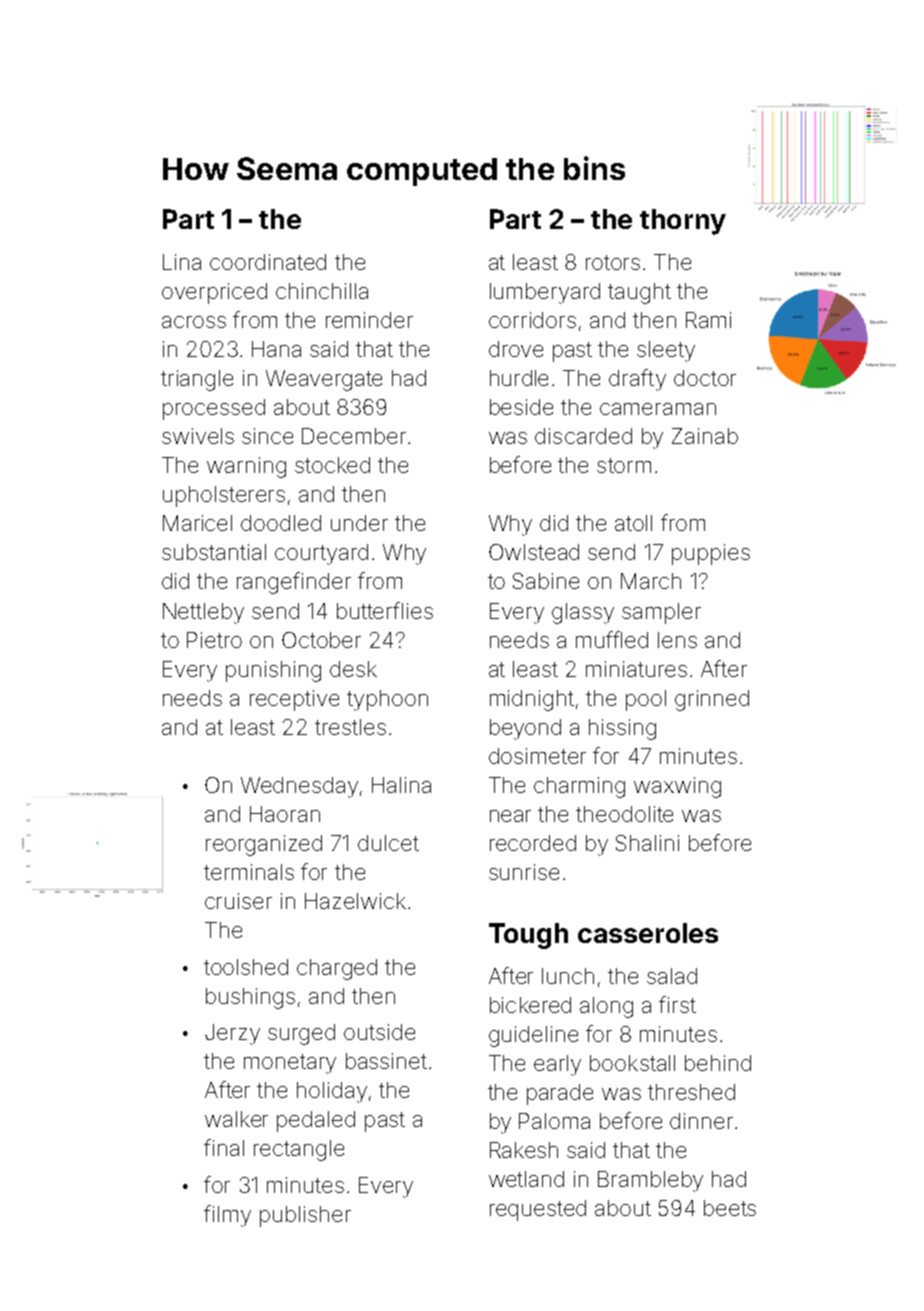  I want to click on pedaled, so click(316, 1121).
